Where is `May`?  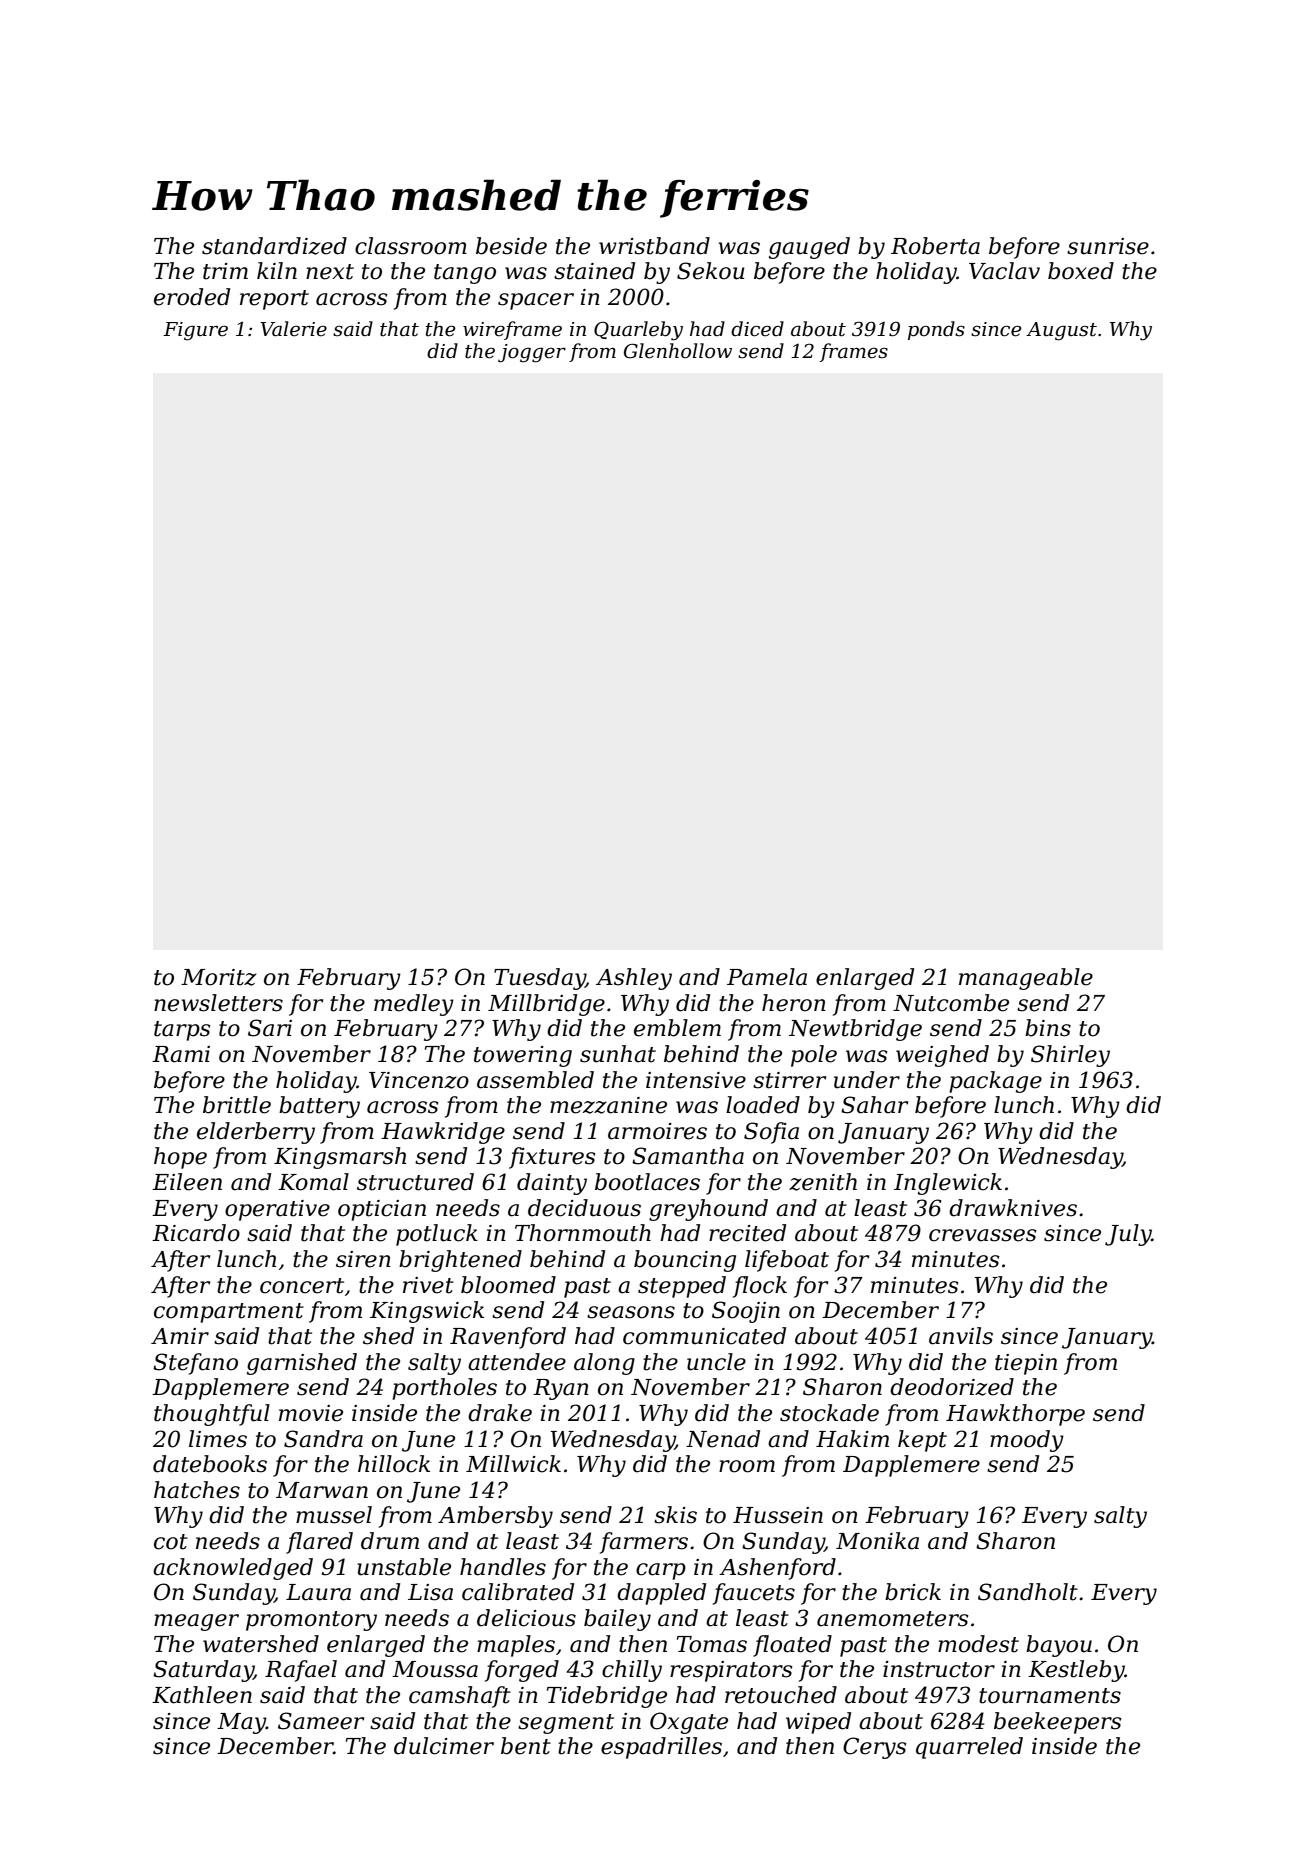
May is located at coordinates (241, 1723).
